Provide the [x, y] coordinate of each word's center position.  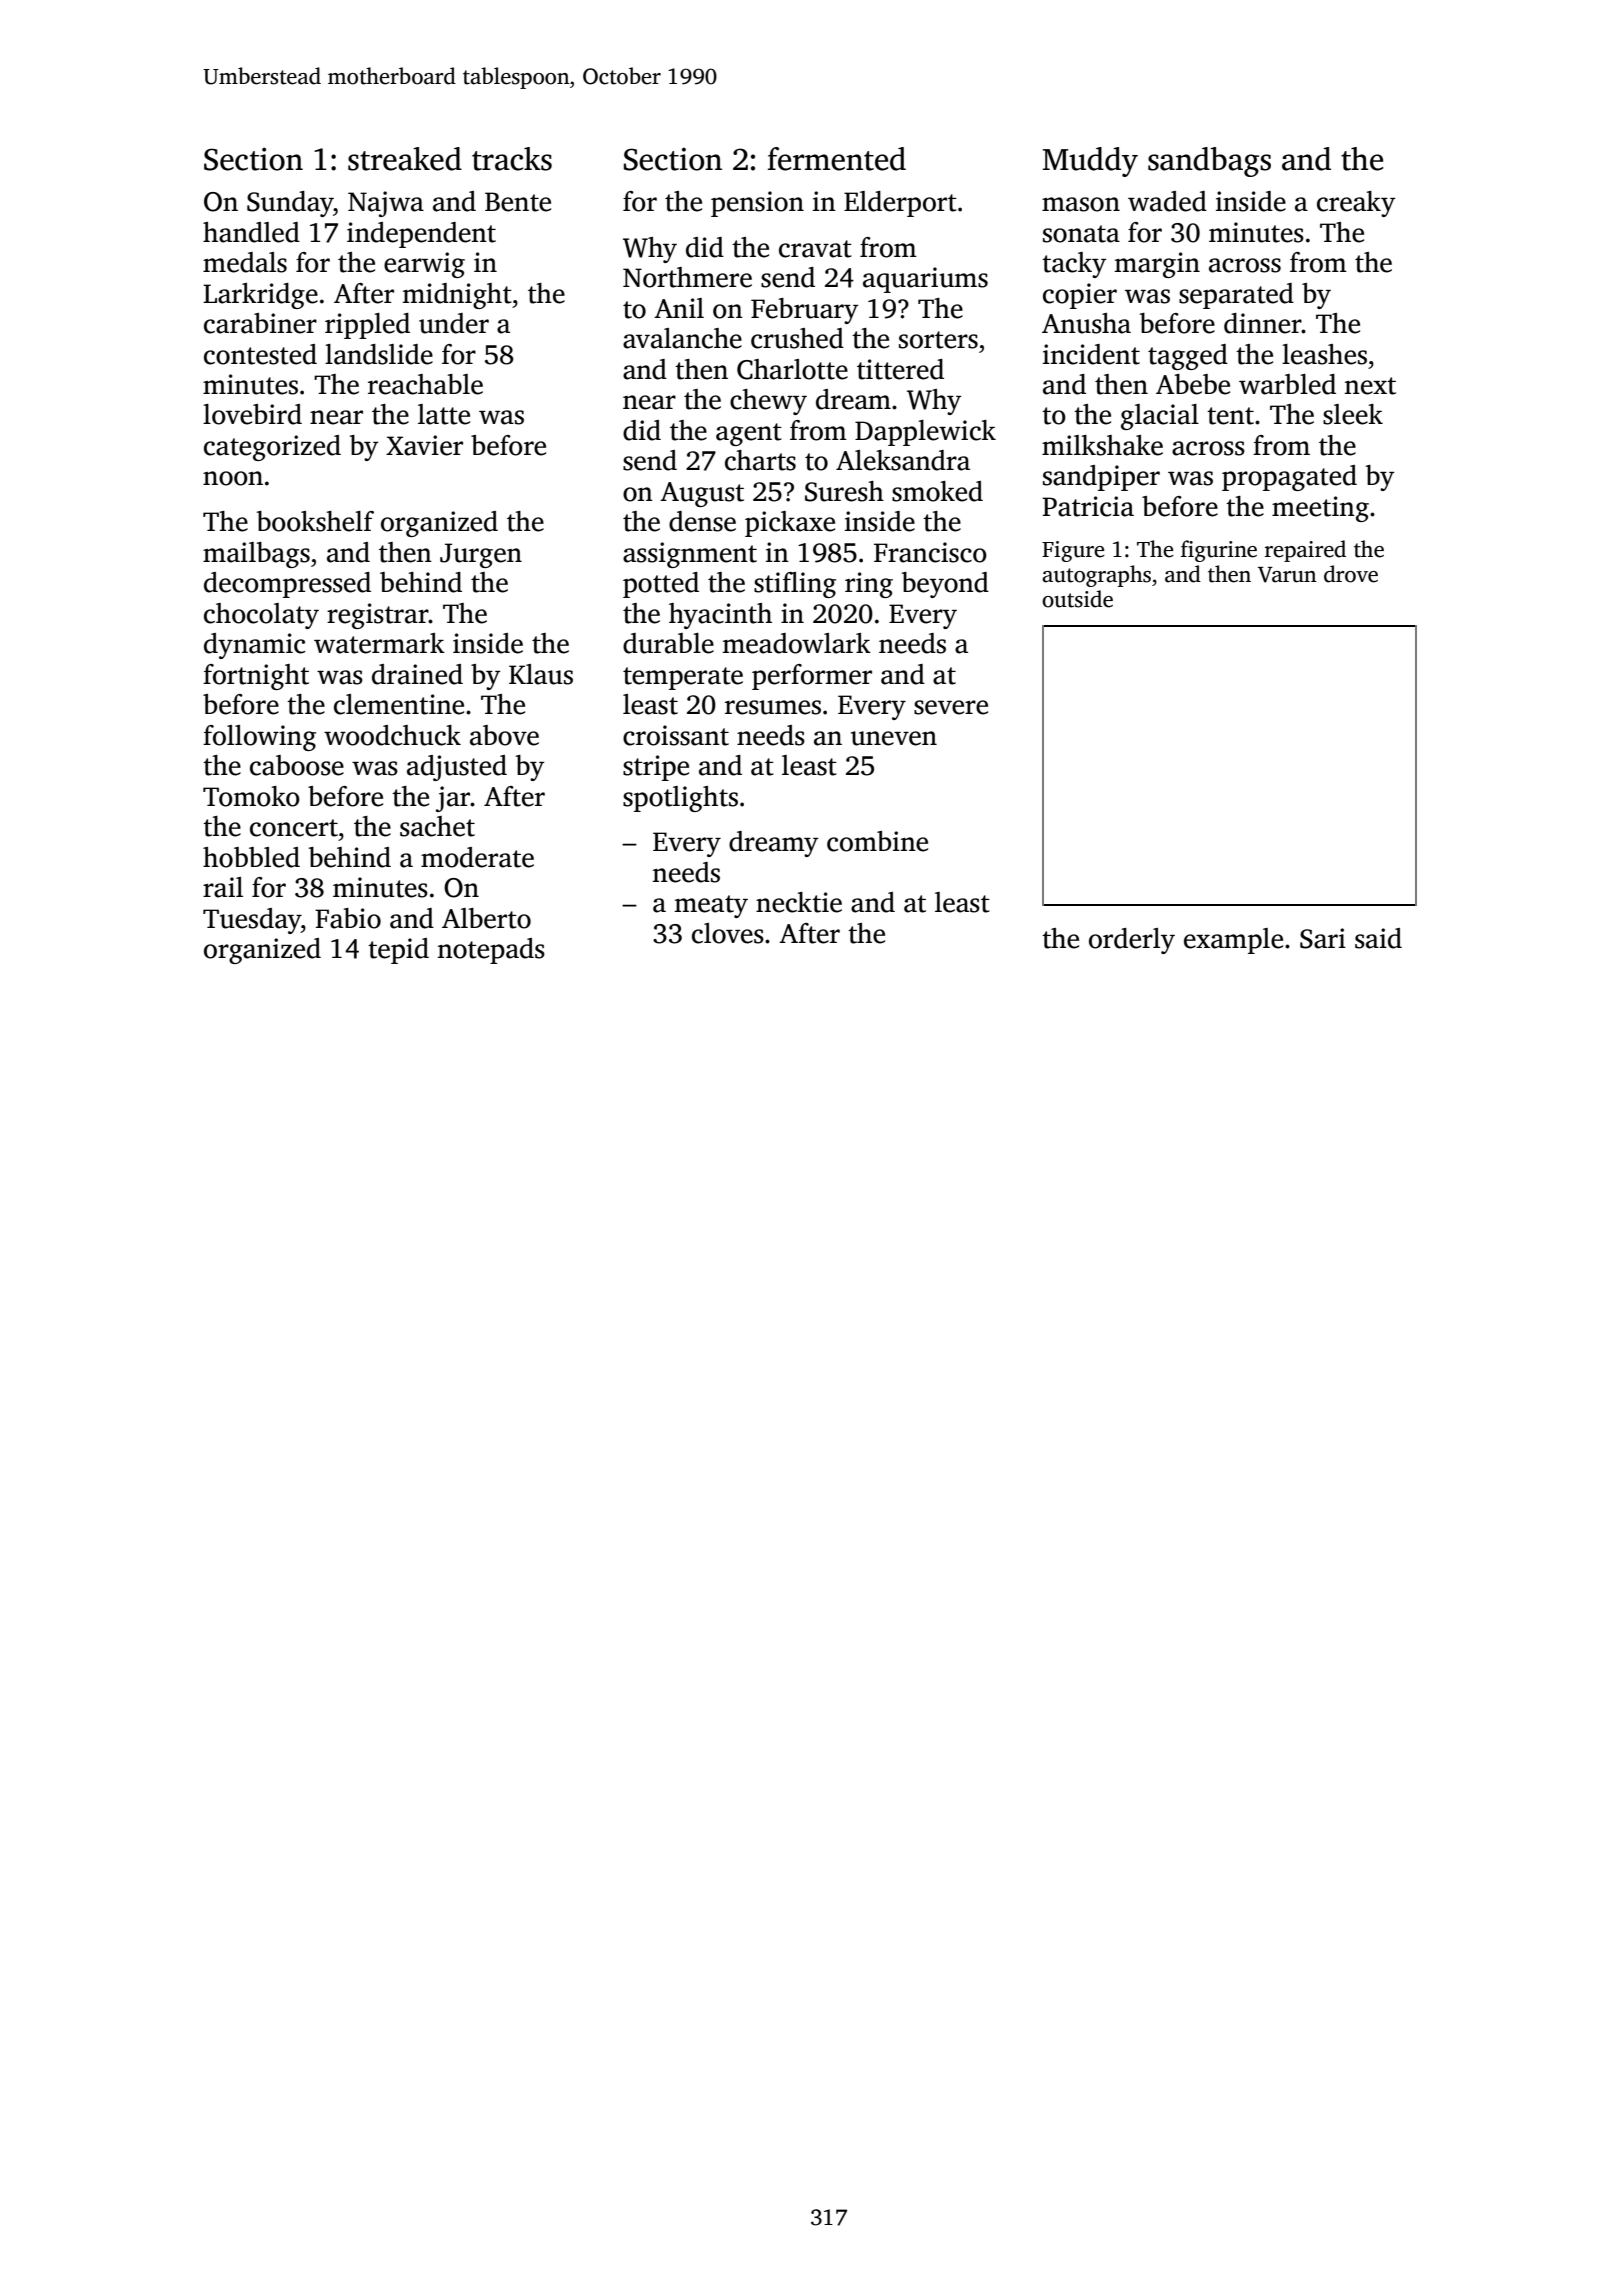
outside [1077, 599]
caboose [297, 765]
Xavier [424, 445]
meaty [711, 906]
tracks [512, 159]
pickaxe [790, 524]
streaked [405, 159]
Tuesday [252, 921]
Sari [1323, 938]
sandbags [1209, 162]
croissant [676, 735]
